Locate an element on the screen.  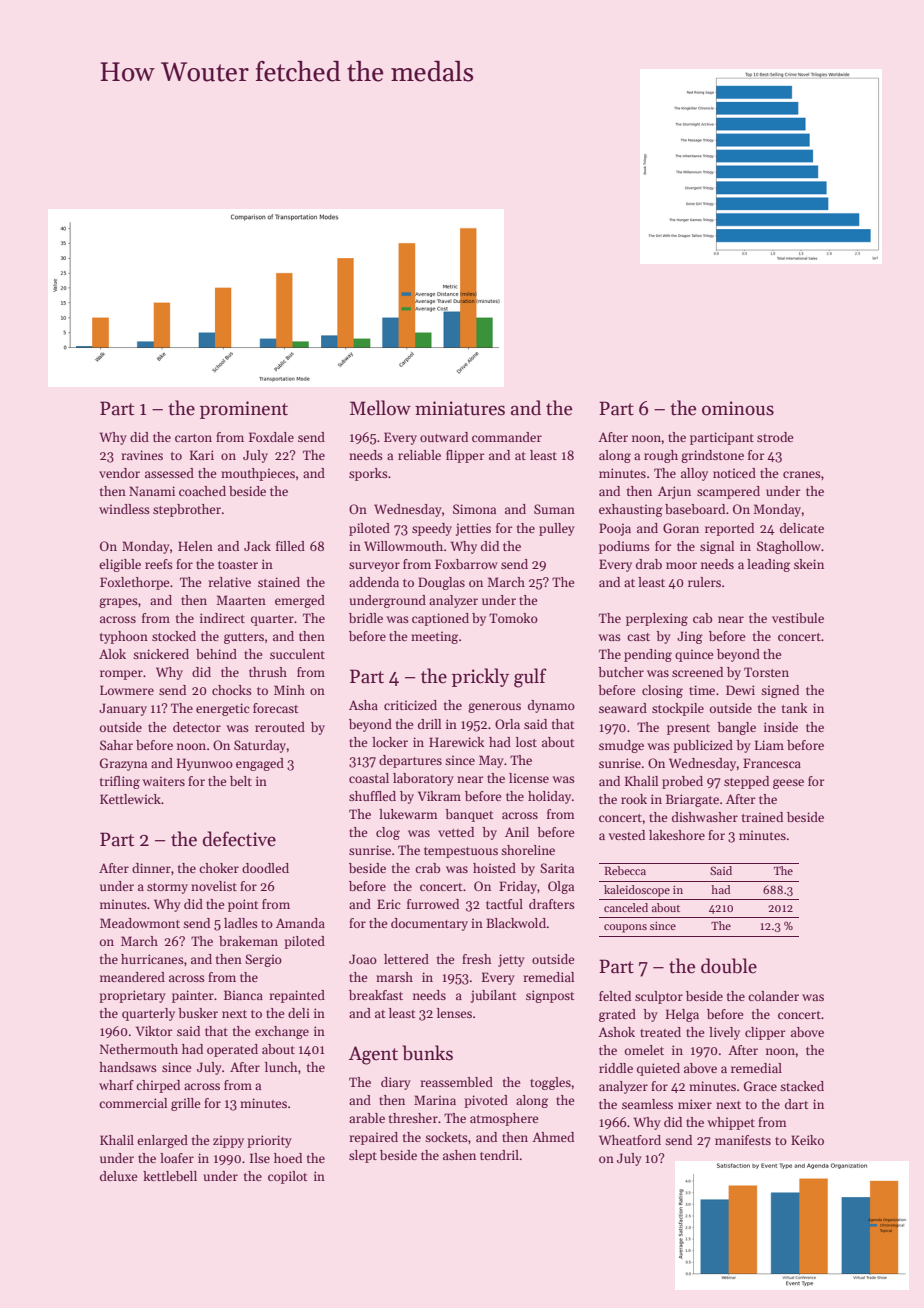
toaster is located at coordinates (238, 565).
